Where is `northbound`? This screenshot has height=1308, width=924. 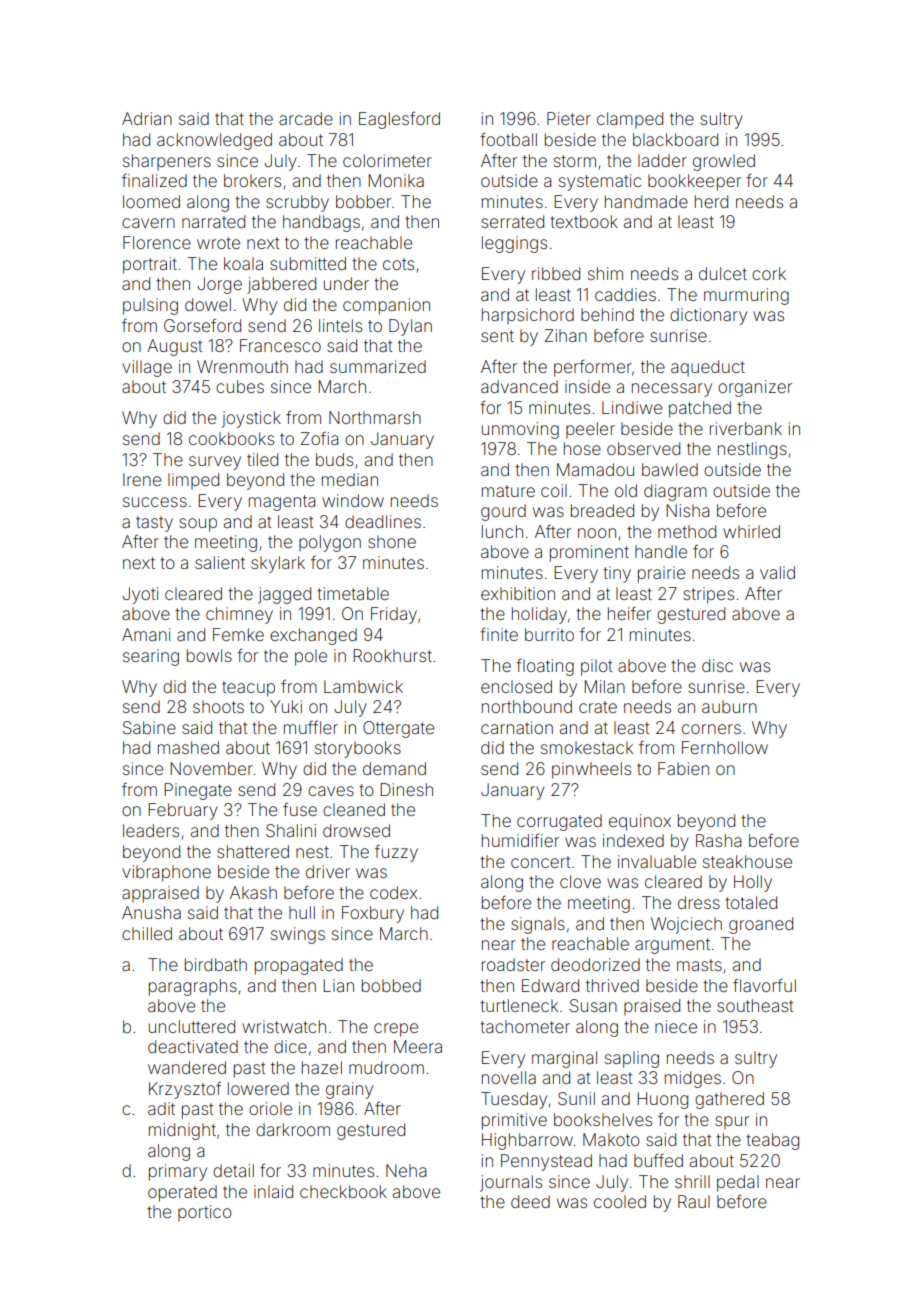 northbound is located at coordinates (527, 706).
